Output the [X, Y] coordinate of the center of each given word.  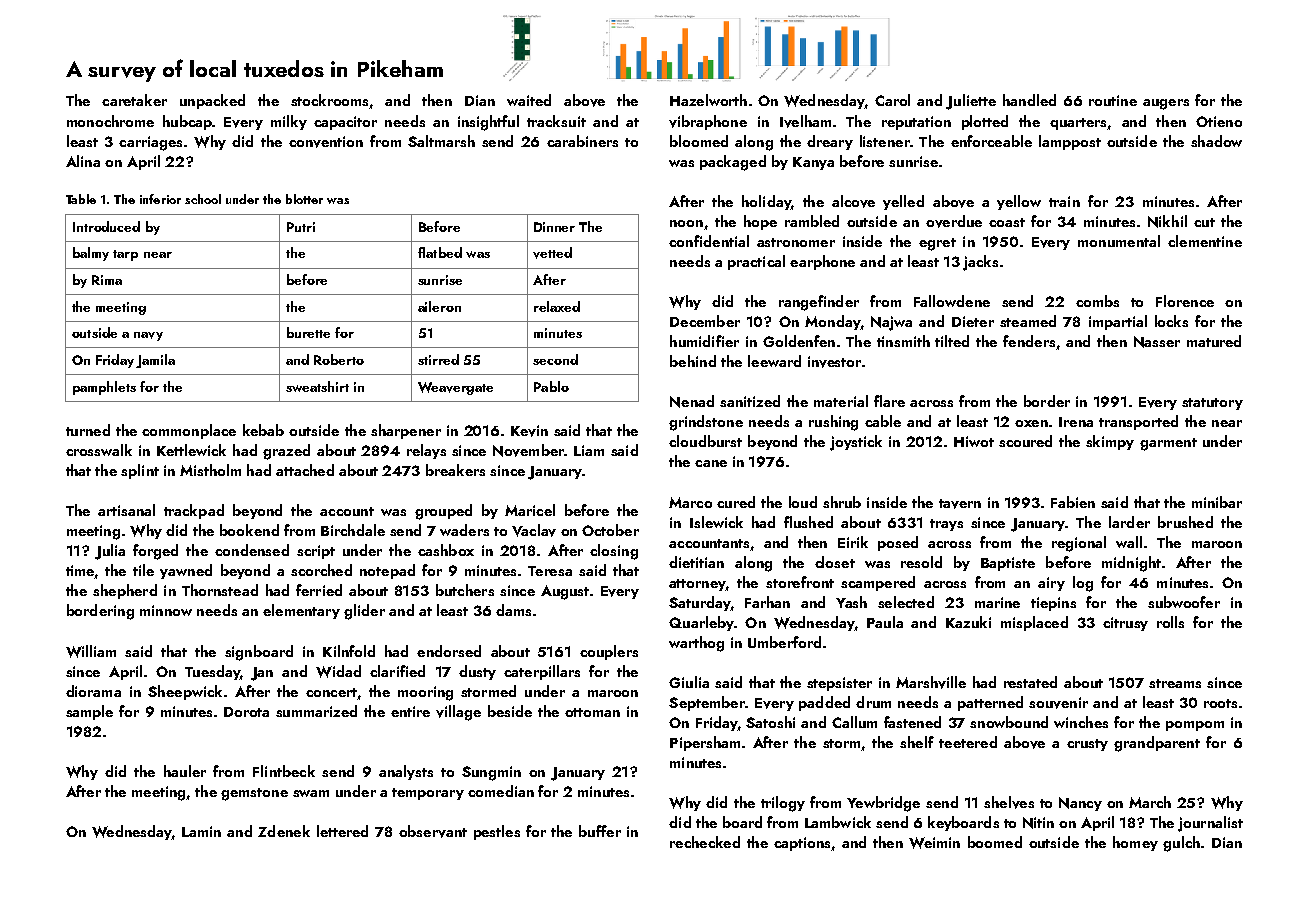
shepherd [125, 591]
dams [513, 610]
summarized [316, 711]
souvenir [1058, 703]
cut [1204, 222]
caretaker [134, 100]
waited [529, 100]
